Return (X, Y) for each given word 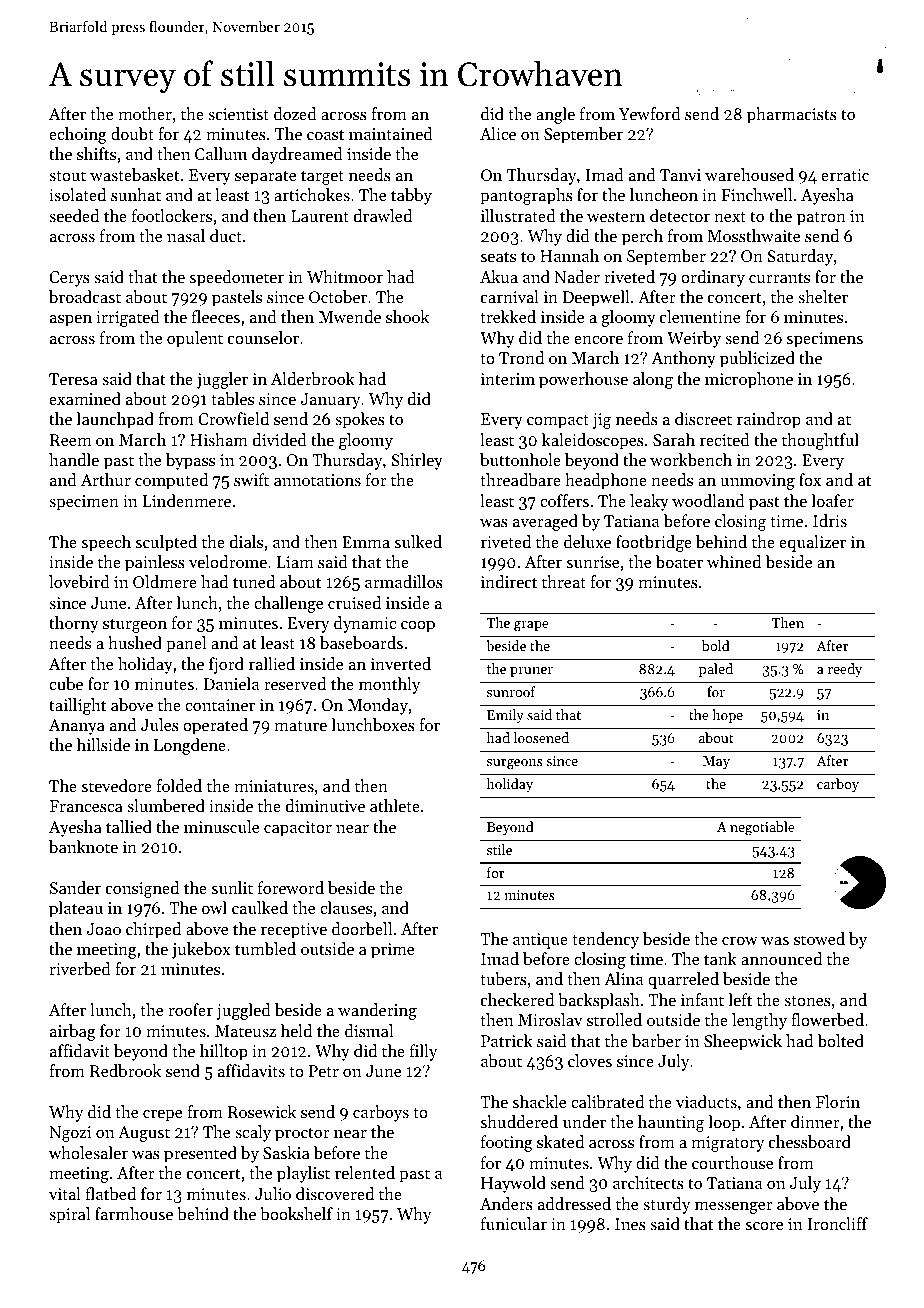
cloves (590, 1060)
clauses (346, 907)
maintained (391, 133)
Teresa (73, 379)
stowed (819, 938)
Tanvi (680, 175)
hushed (135, 642)
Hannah (569, 255)
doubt (132, 133)
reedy (845, 670)
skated (560, 1141)
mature (300, 726)
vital (65, 1193)
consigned (142, 889)
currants (779, 277)
